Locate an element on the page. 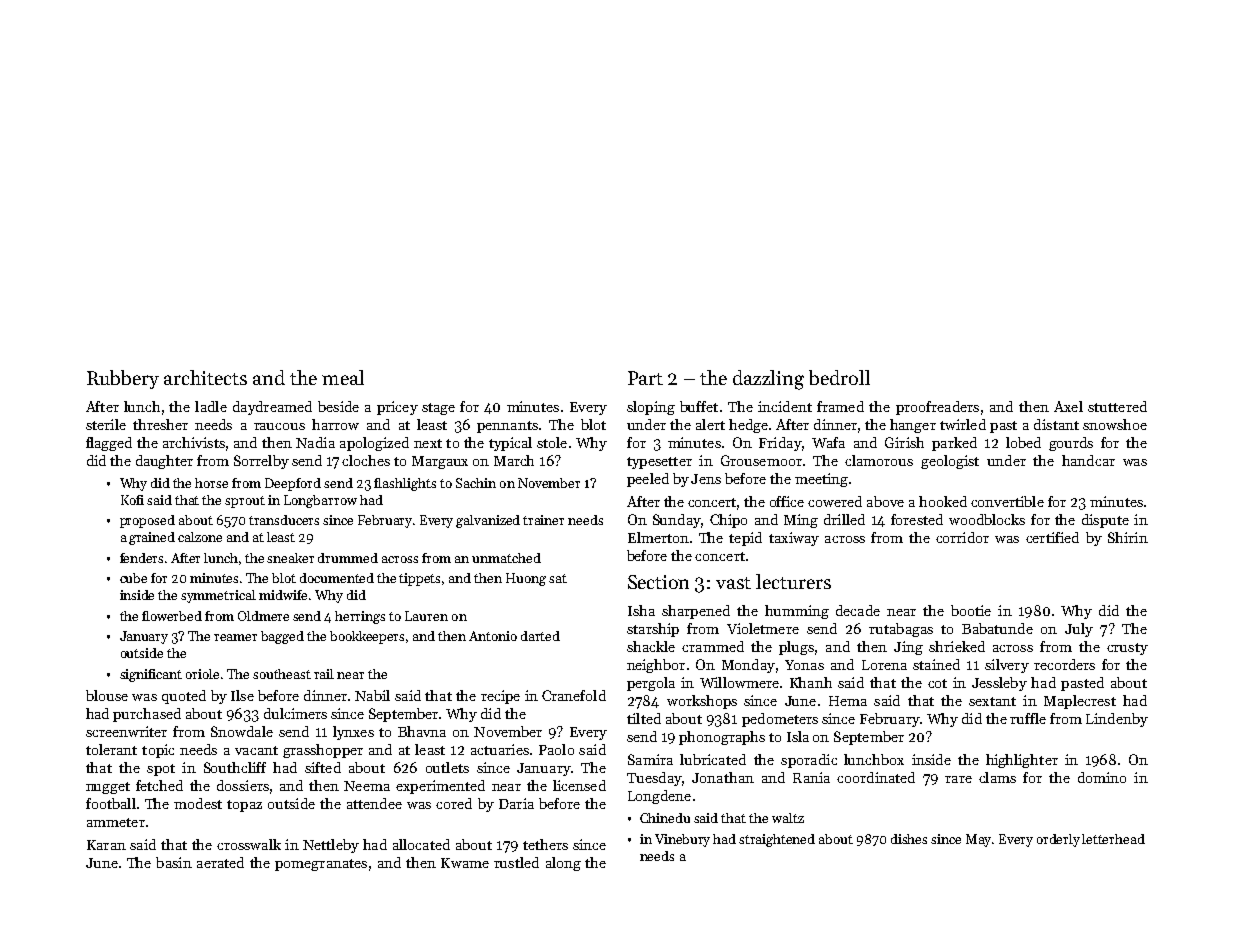 The image size is (1233, 952). Axel is located at coordinates (1068, 406).
